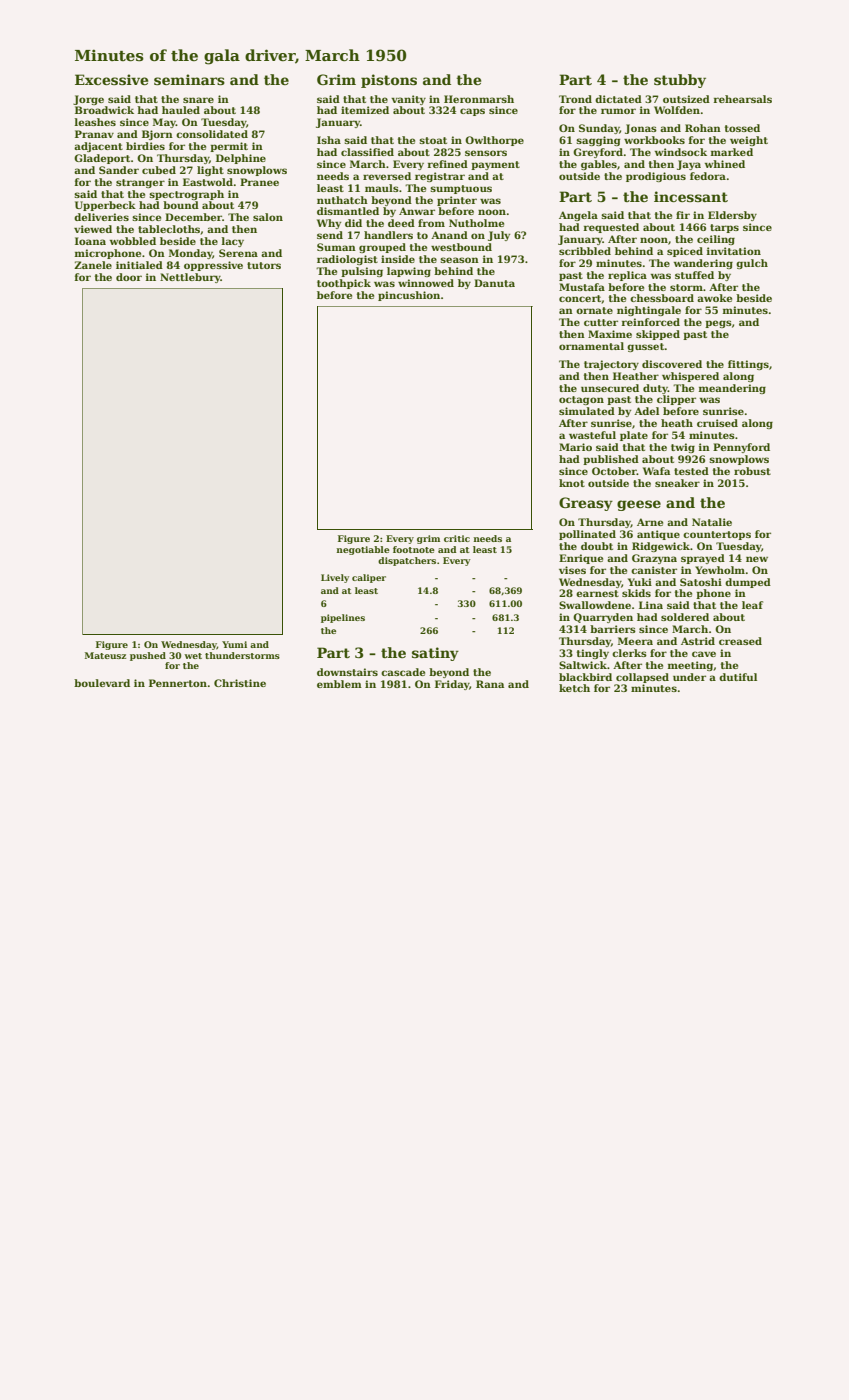 The height and width of the image is (1400, 849). I want to click on rehearsals, so click(743, 99).
